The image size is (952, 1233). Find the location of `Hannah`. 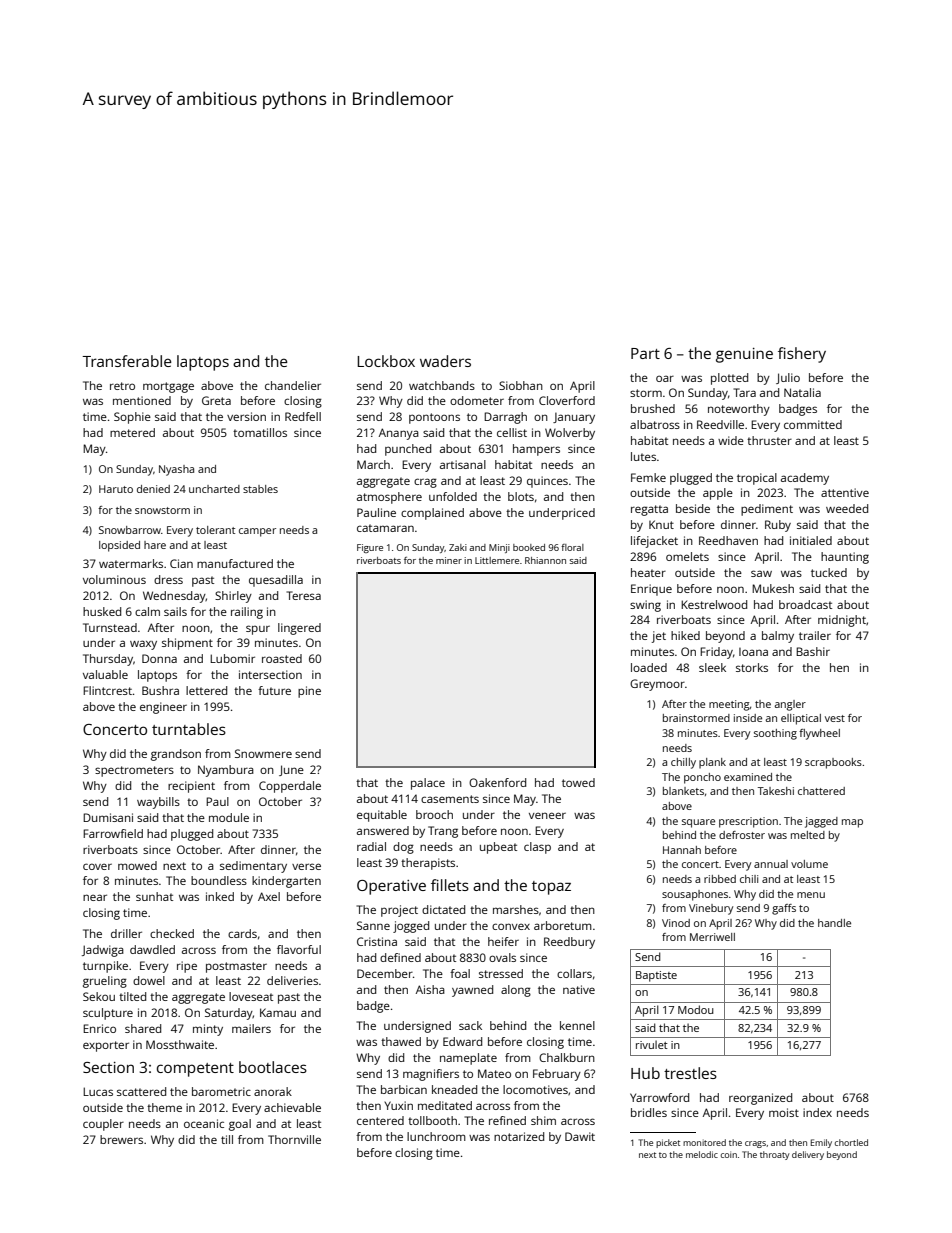

Hannah is located at coordinates (682, 850).
